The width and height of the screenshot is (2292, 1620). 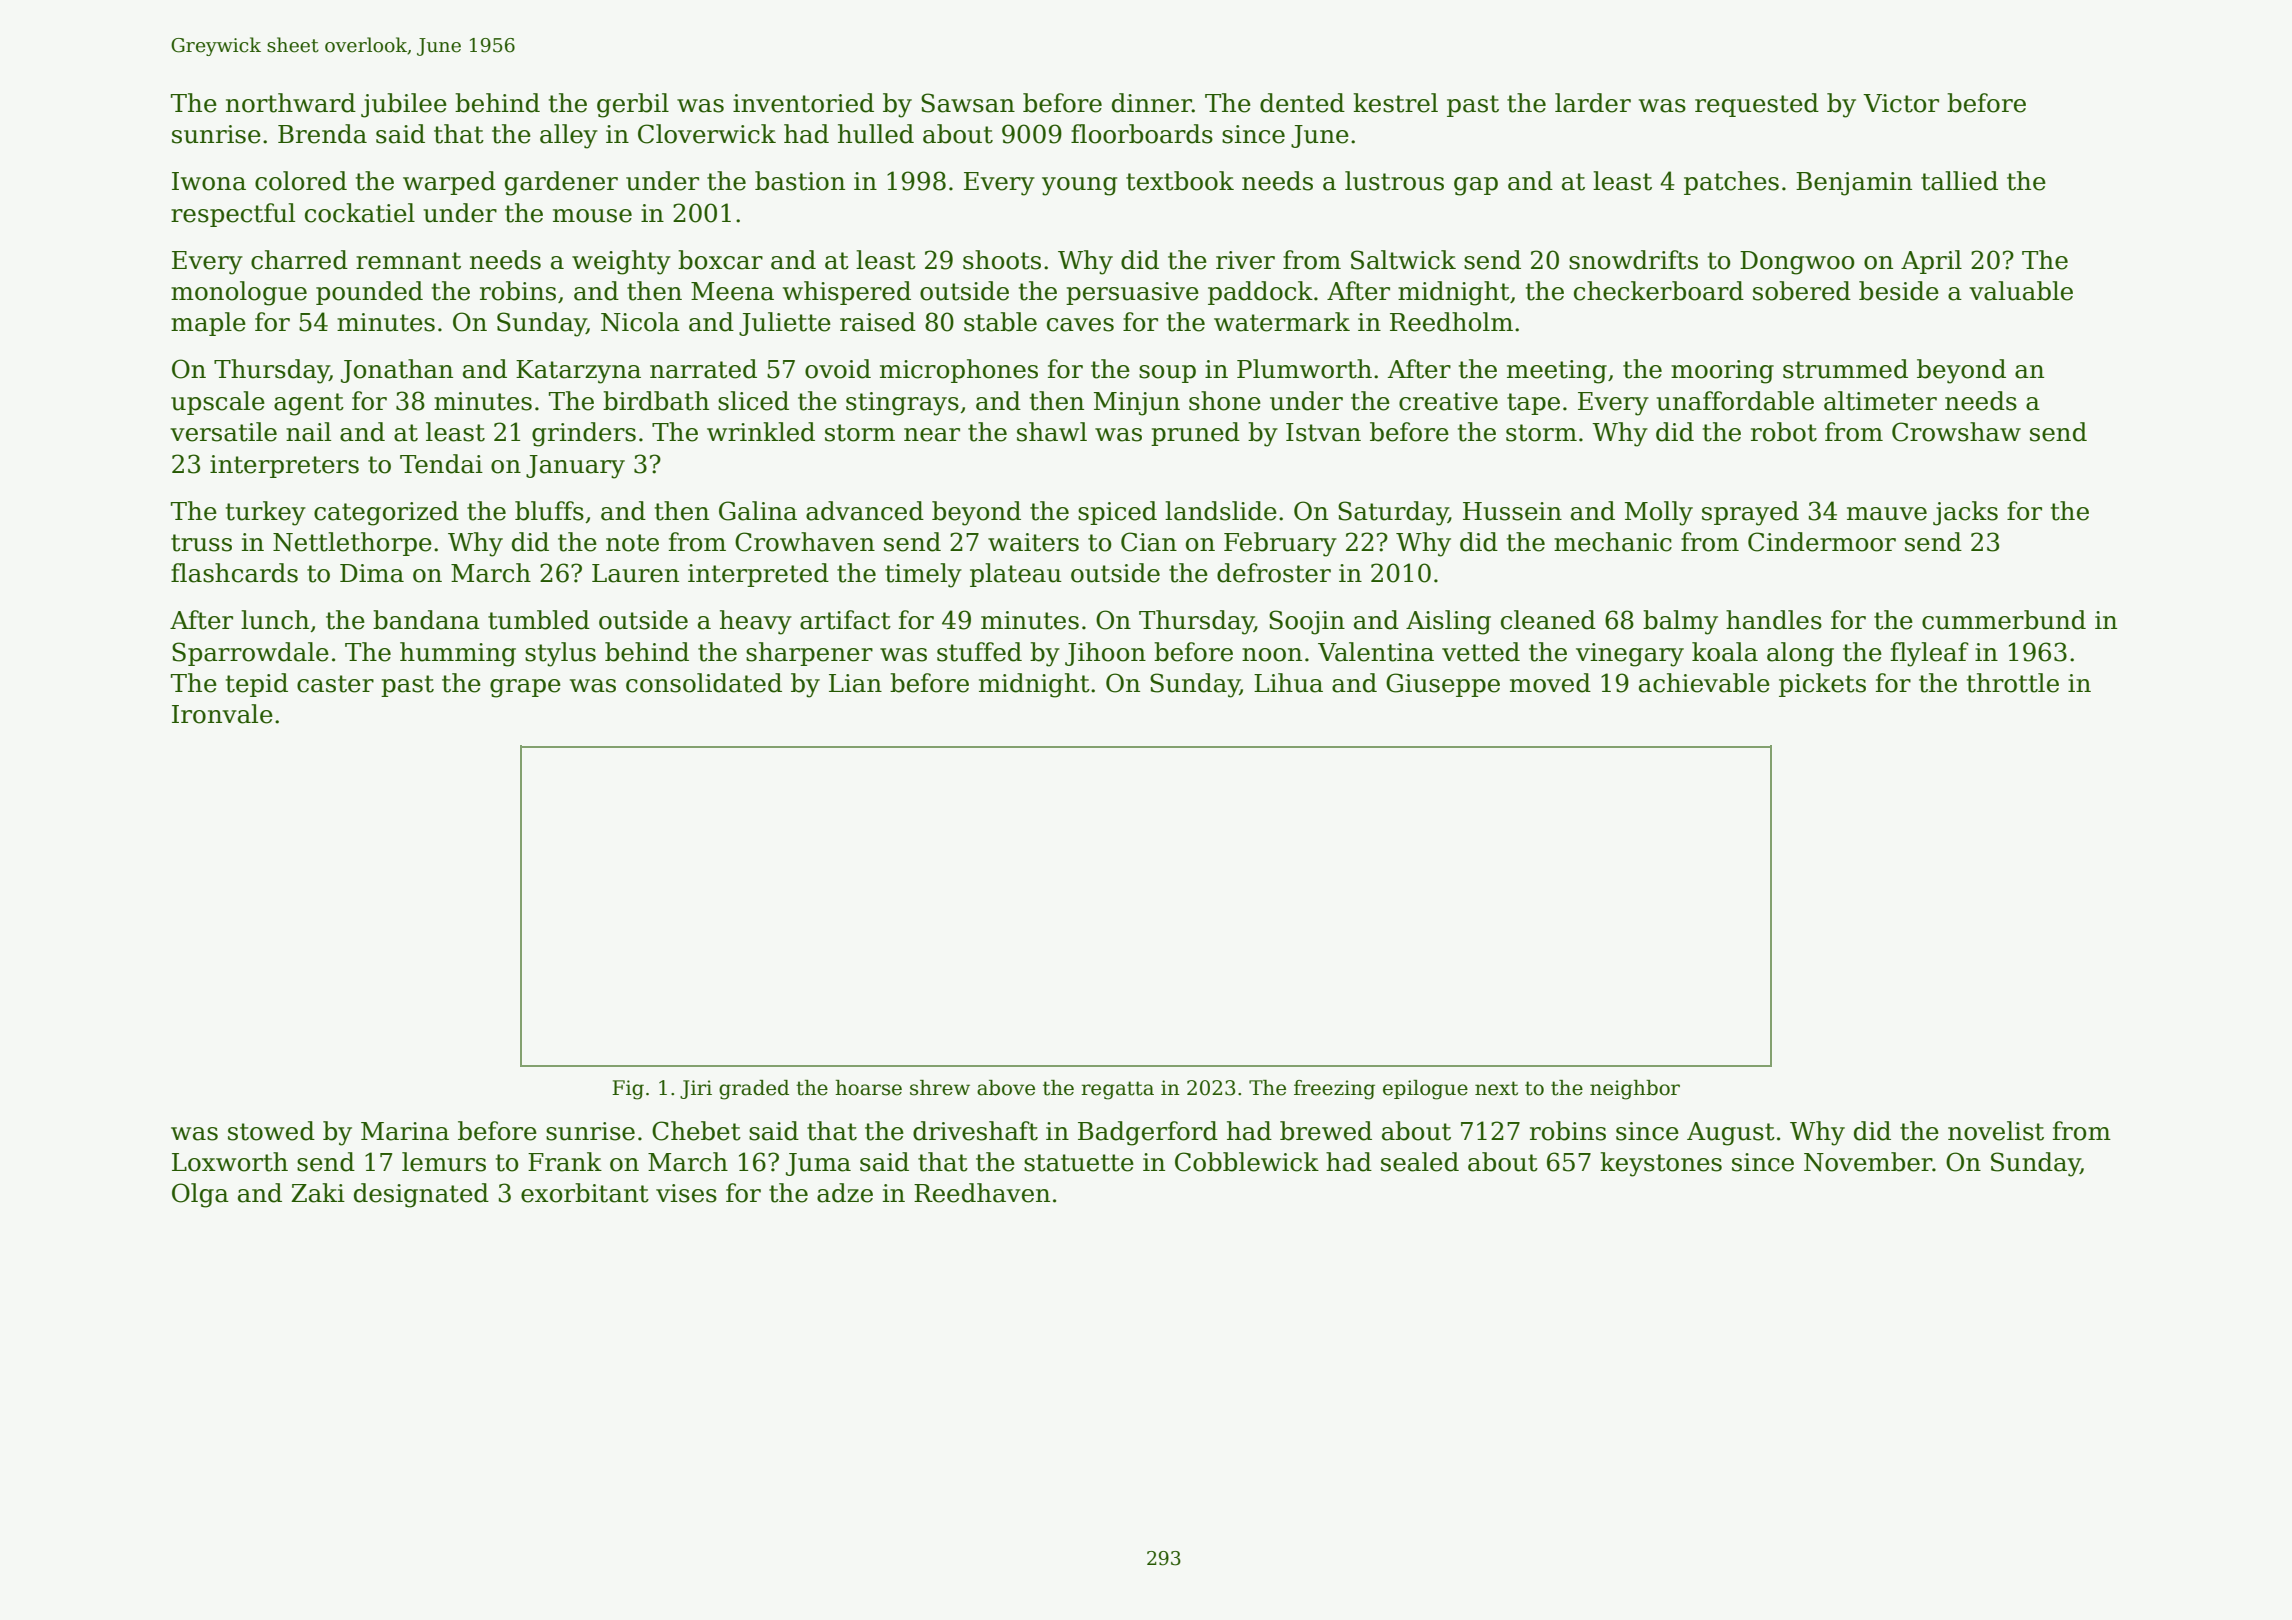 What do you see at coordinates (1757, 105) in the screenshot?
I see `requested` at bounding box center [1757, 105].
